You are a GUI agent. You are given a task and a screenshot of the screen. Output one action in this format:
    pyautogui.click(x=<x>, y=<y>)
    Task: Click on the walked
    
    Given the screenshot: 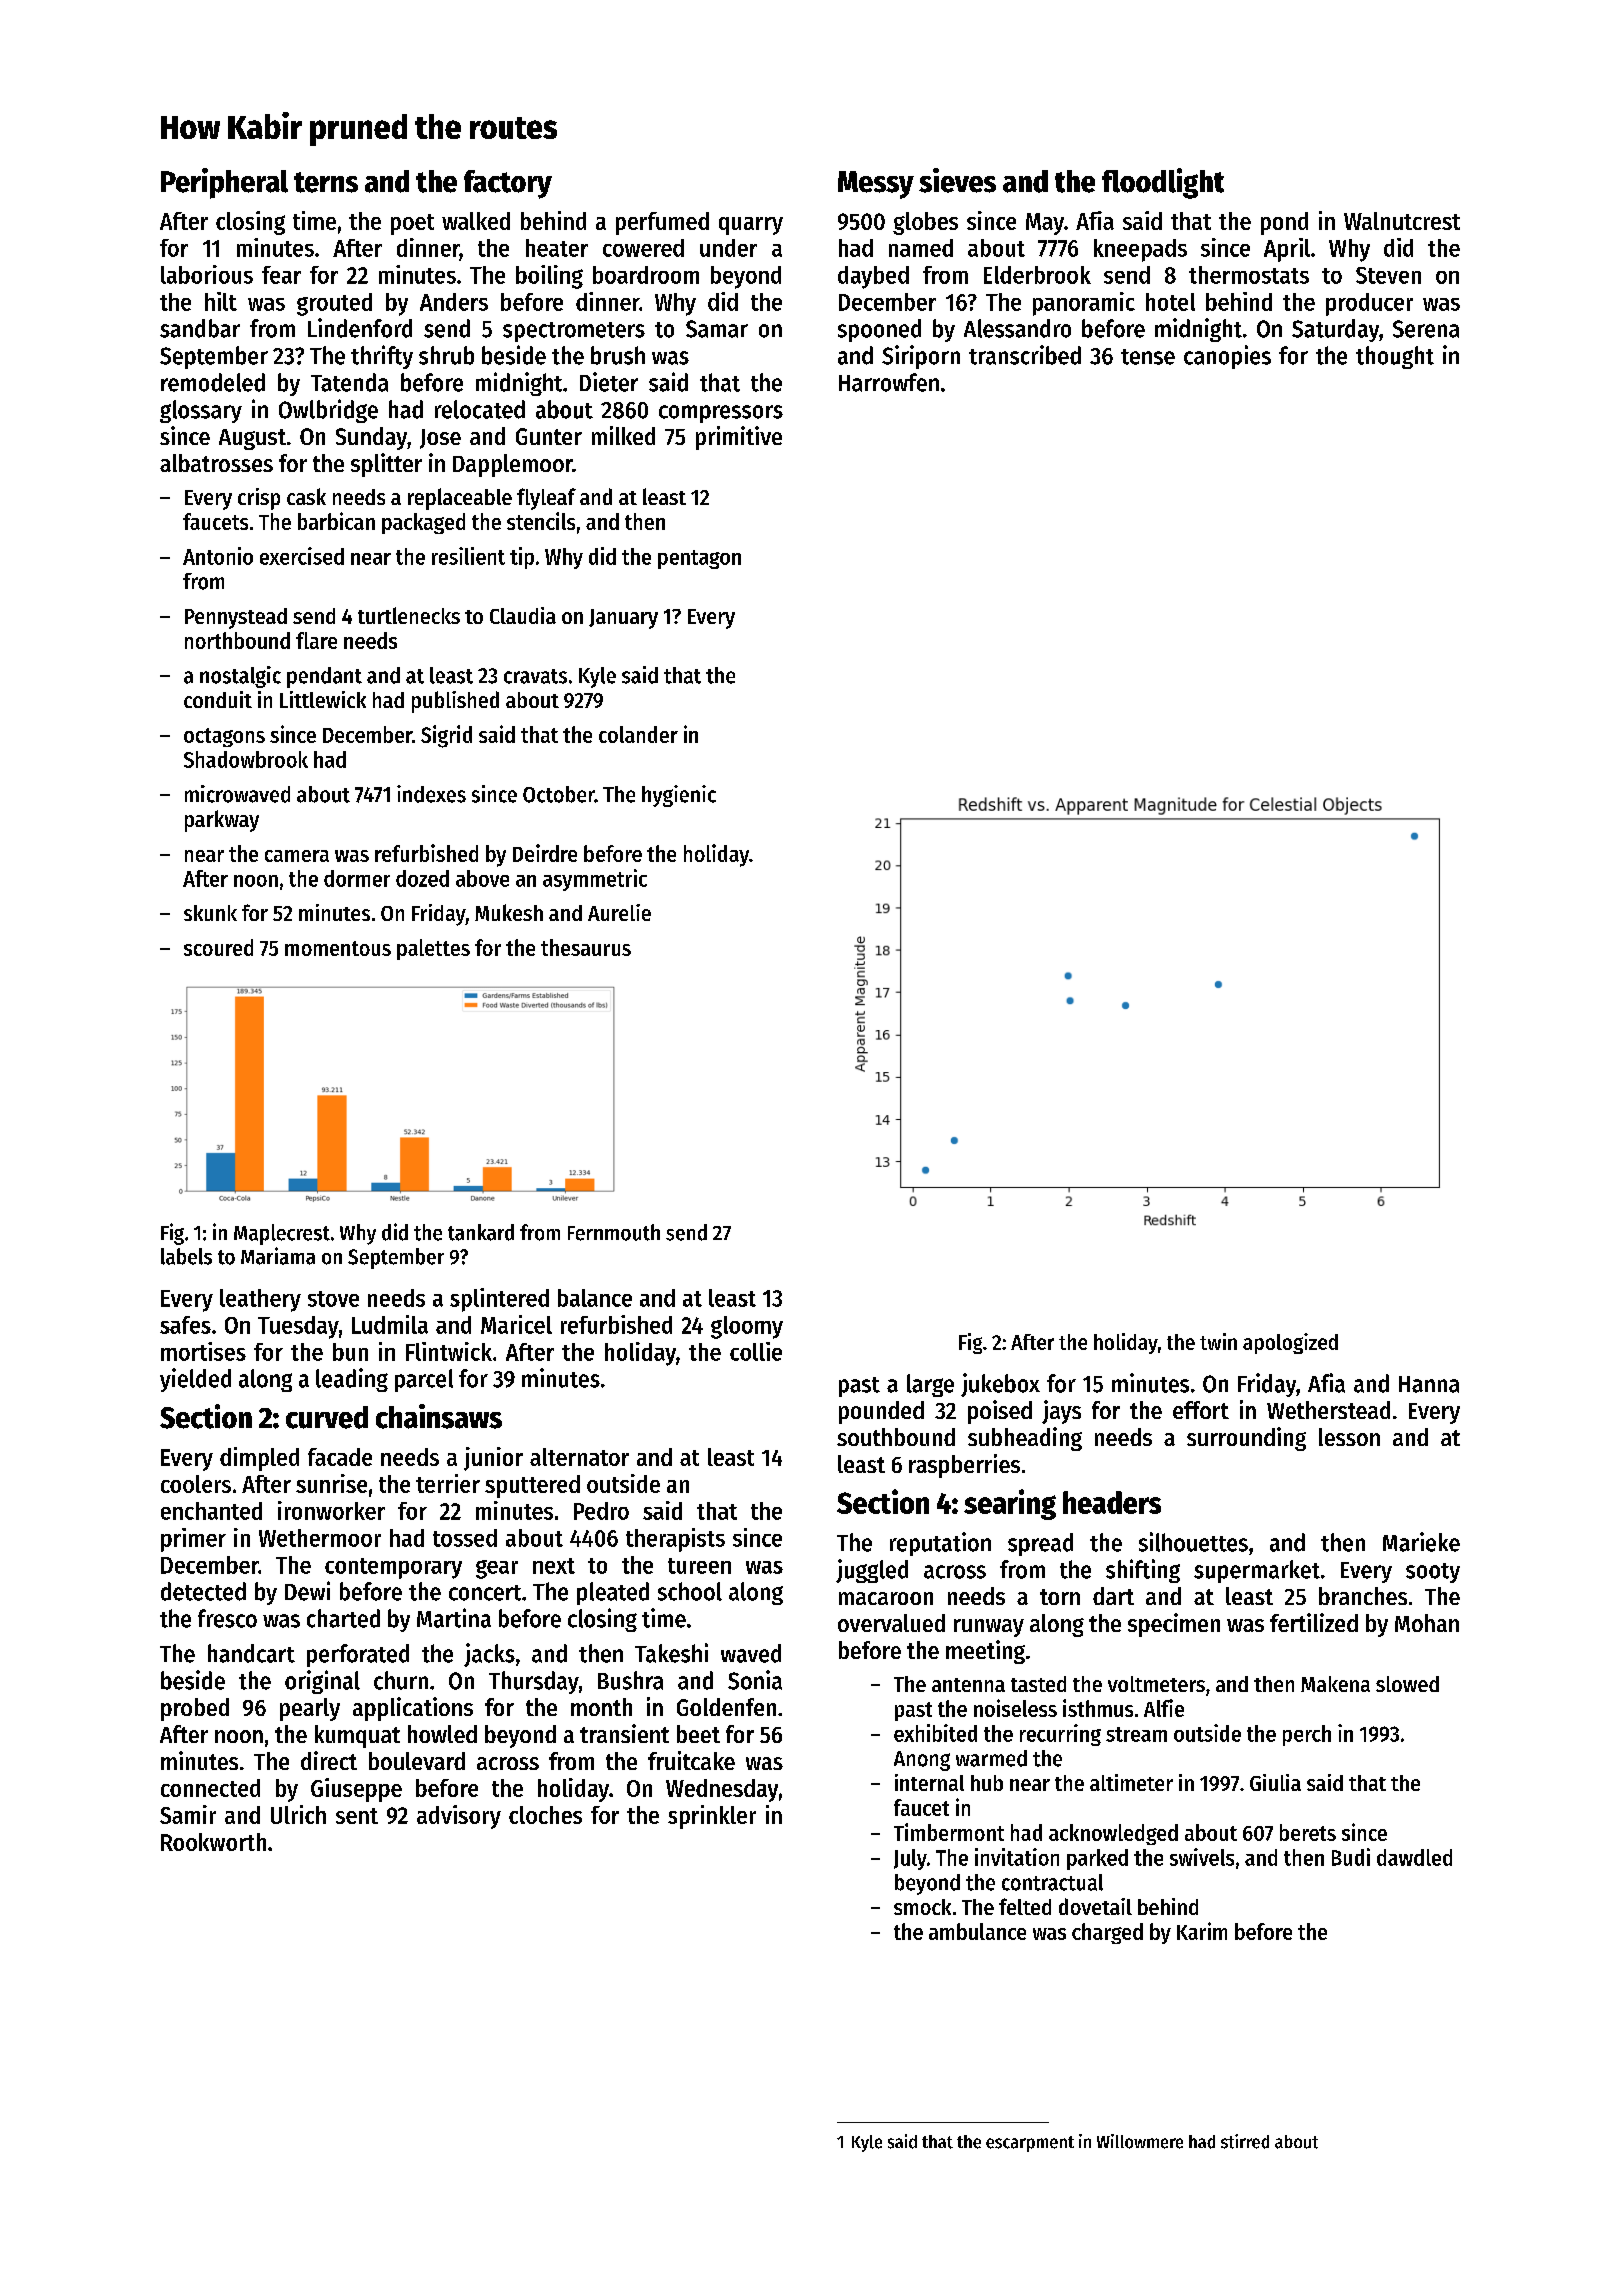 What is the action you would take?
    pyautogui.click(x=476, y=221)
